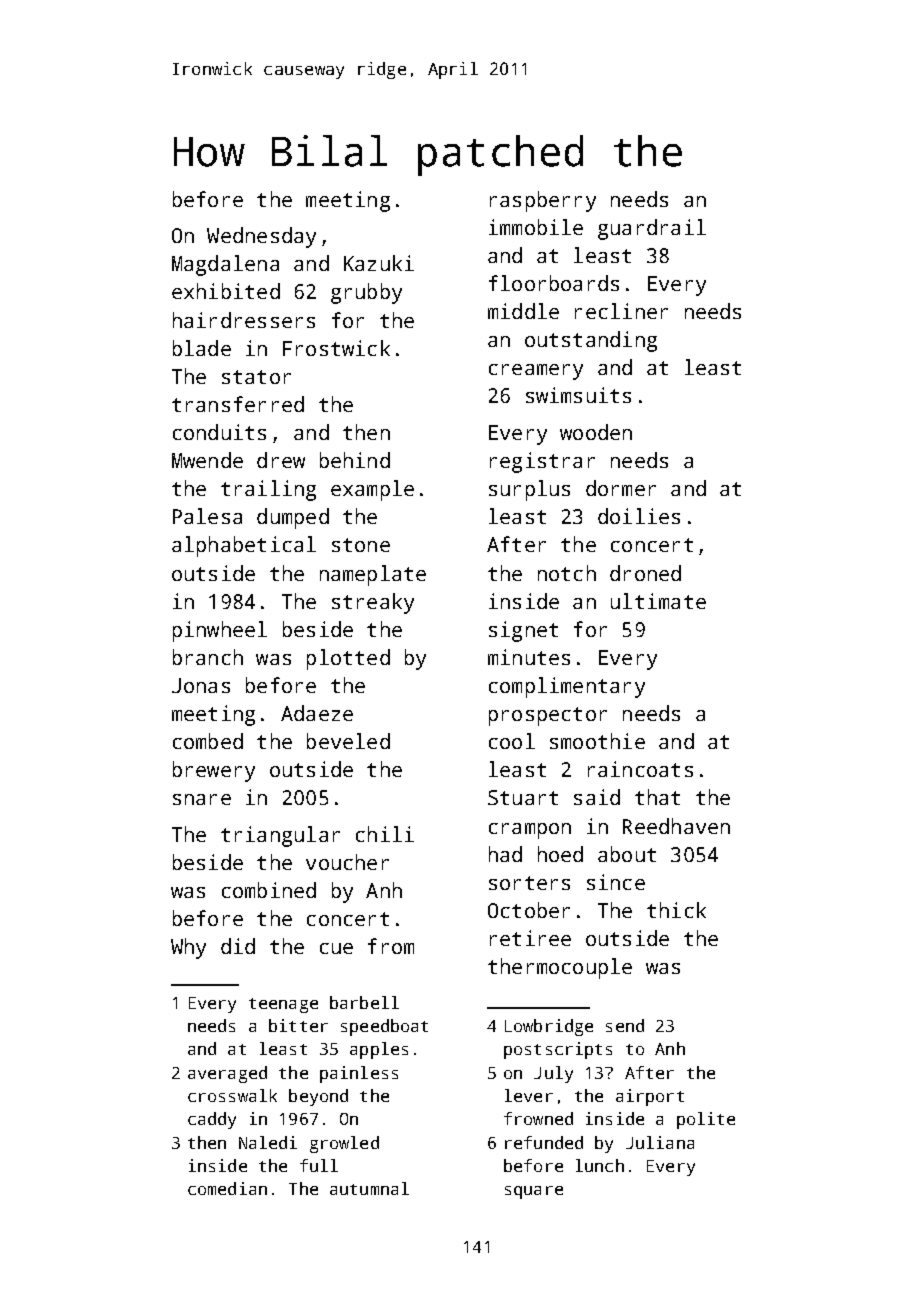 Image resolution: width=924 pixels, height=1311 pixels. Describe the element at coordinates (256, 377) in the screenshot. I see `stator` at that location.
